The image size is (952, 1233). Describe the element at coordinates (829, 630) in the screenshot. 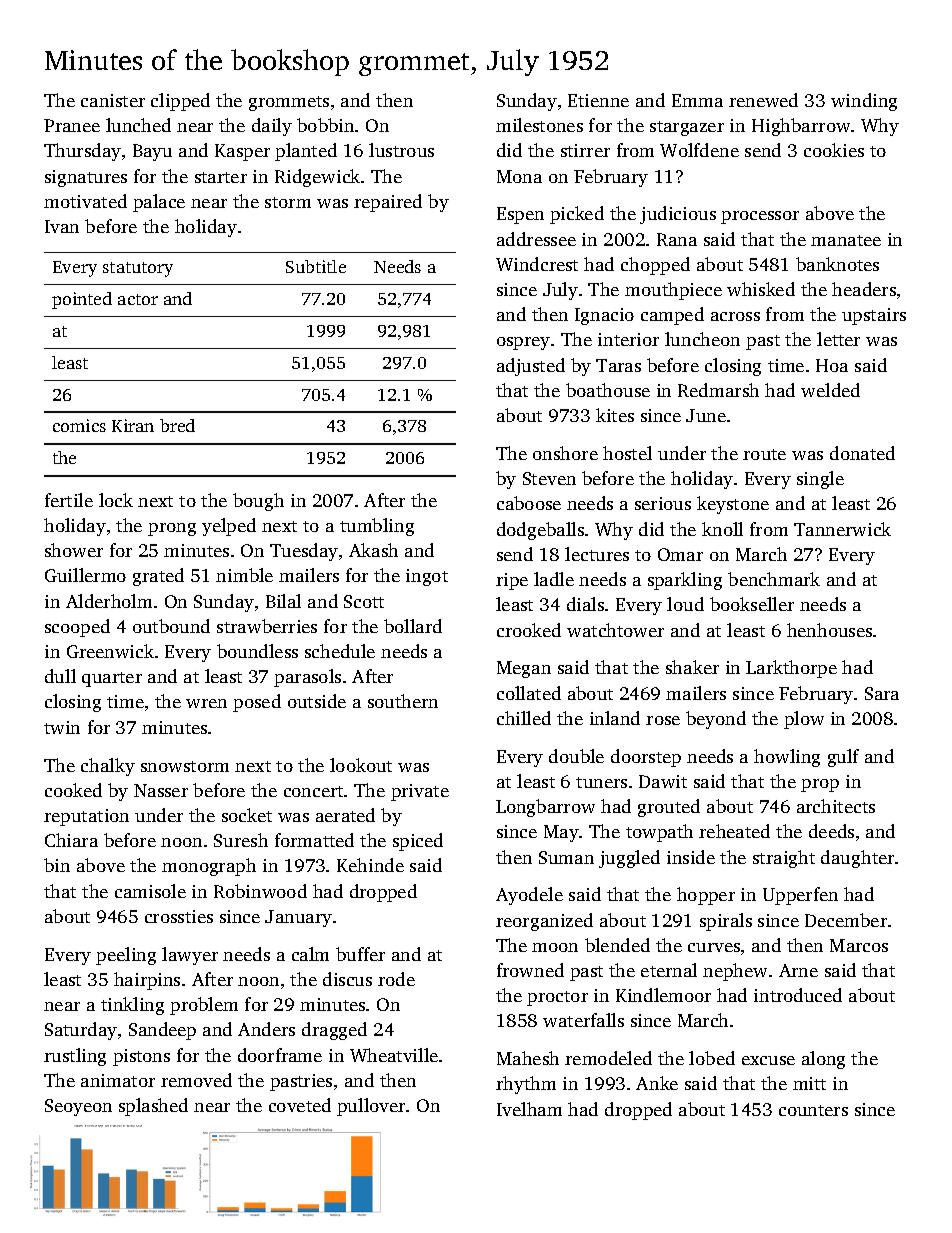

I see `henhouses` at that location.
